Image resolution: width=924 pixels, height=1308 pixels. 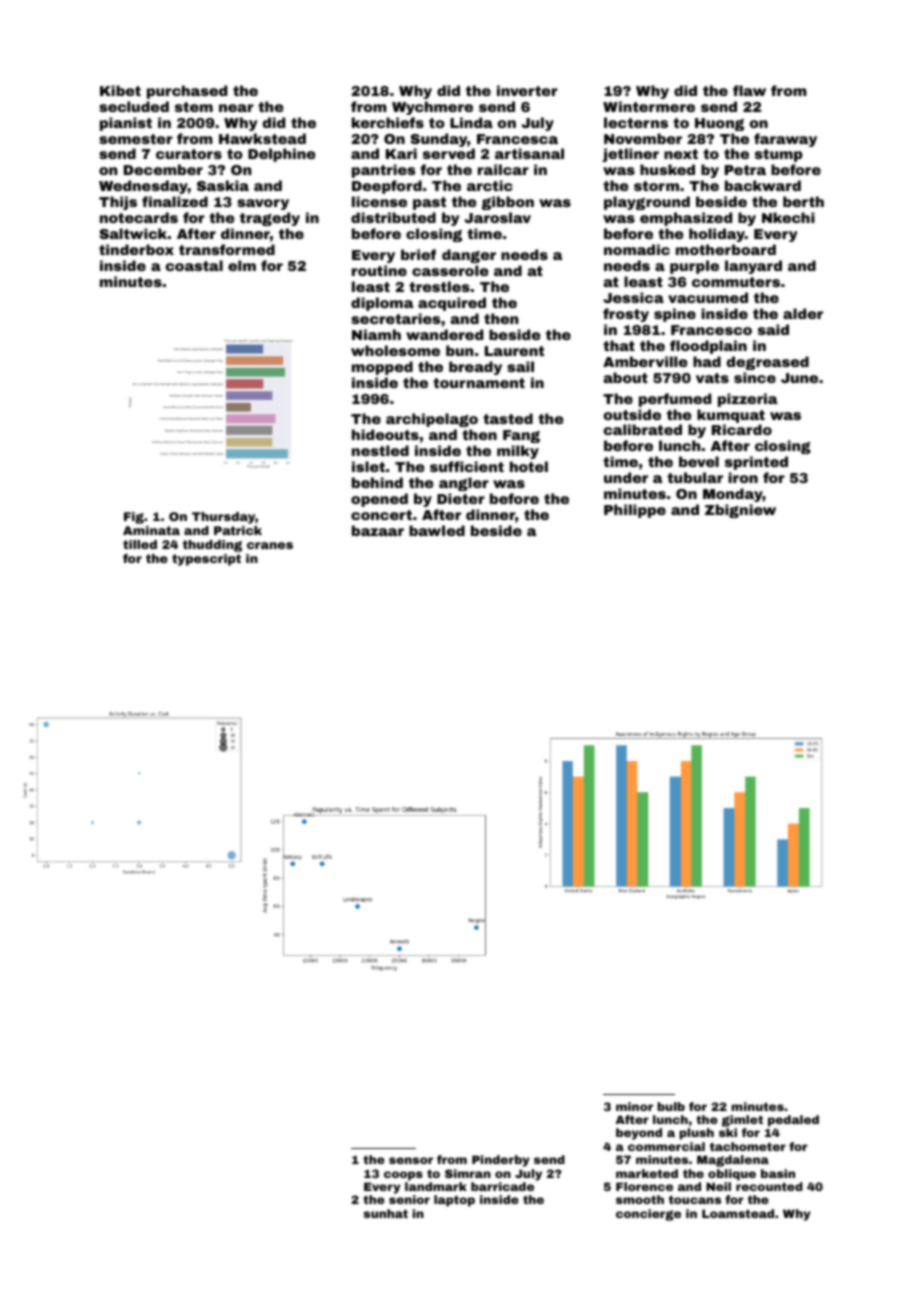 I want to click on bulb, so click(x=671, y=1106).
